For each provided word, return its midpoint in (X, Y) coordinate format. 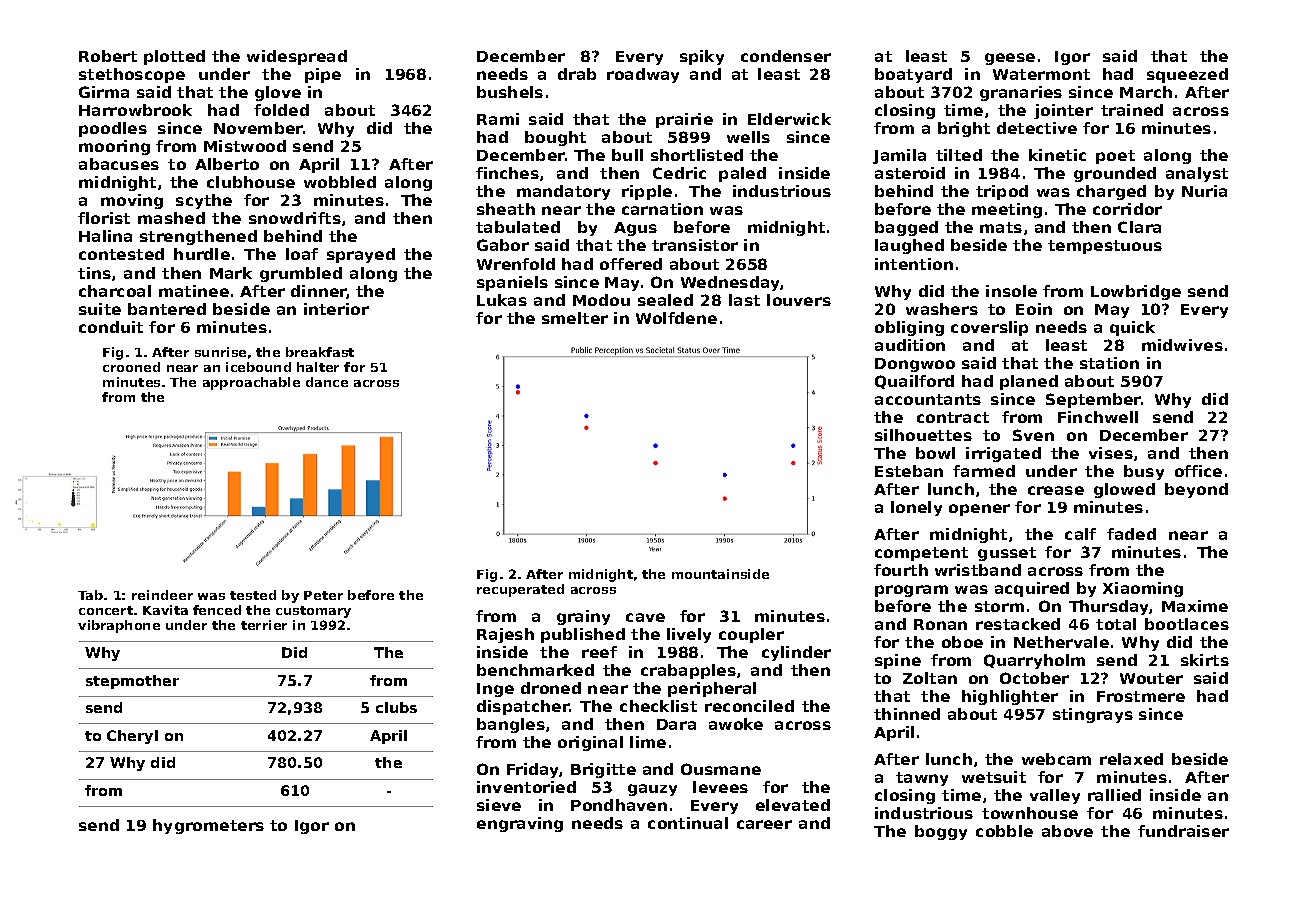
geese (1010, 59)
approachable (251, 383)
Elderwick (789, 119)
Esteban (909, 471)
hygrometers (208, 826)
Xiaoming (1143, 589)
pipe (323, 75)
